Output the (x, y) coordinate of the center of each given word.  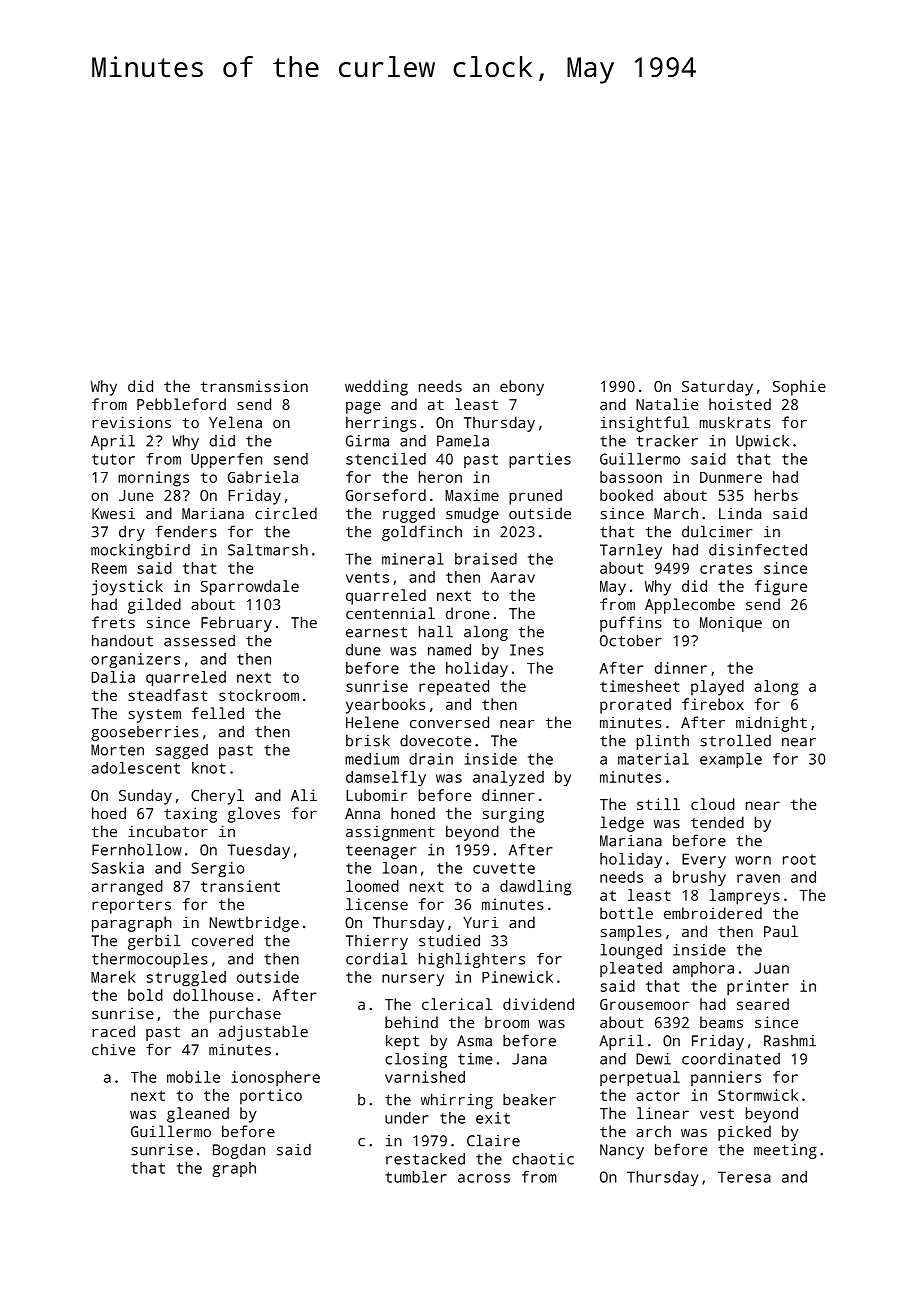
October (631, 640)
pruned (535, 497)
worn (753, 860)
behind (411, 1022)
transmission (254, 386)
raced (113, 1031)
